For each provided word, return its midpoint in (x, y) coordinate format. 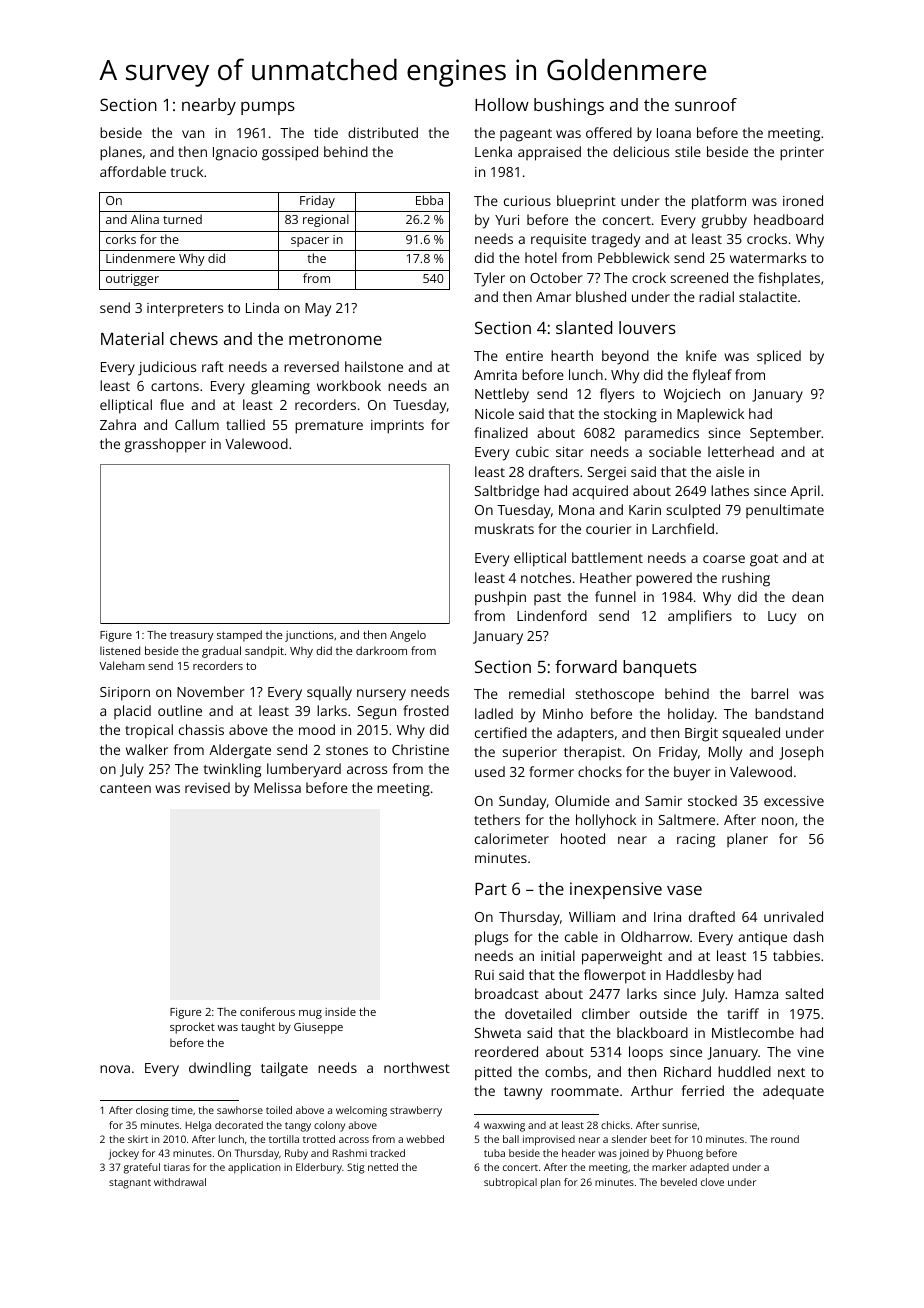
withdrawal (180, 1182)
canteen (125, 788)
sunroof (706, 104)
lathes (730, 490)
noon (778, 821)
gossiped (290, 153)
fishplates (789, 279)
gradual (221, 652)
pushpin (500, 598)
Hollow (502, 104)
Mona (576, 510)
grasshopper (165, 445)
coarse (724, 559)
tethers (497, 819)
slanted (584, 327)
